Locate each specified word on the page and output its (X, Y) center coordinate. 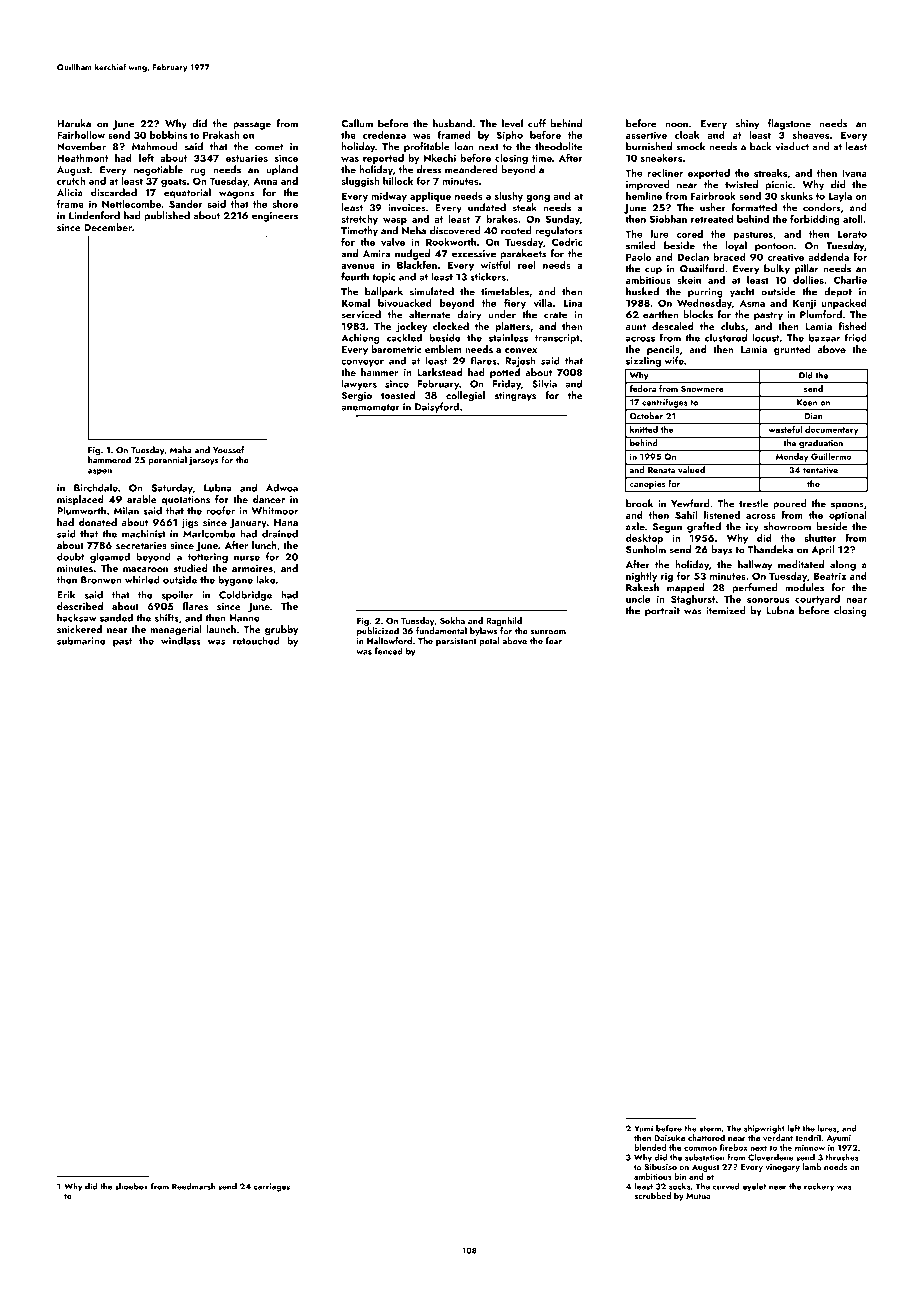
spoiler (177, 595)
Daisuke (669, 1137)
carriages (272, 1187)
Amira (376, 254)
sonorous (768, 600)
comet (269, 147)
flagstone (789, 124)
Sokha (452, 620)
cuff (537, 123)
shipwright (764, 1129)
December (108, 227)
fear (554, 641)
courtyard (817, 600)
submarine (81, 640)
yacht (742, 292)
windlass (181, 640)
